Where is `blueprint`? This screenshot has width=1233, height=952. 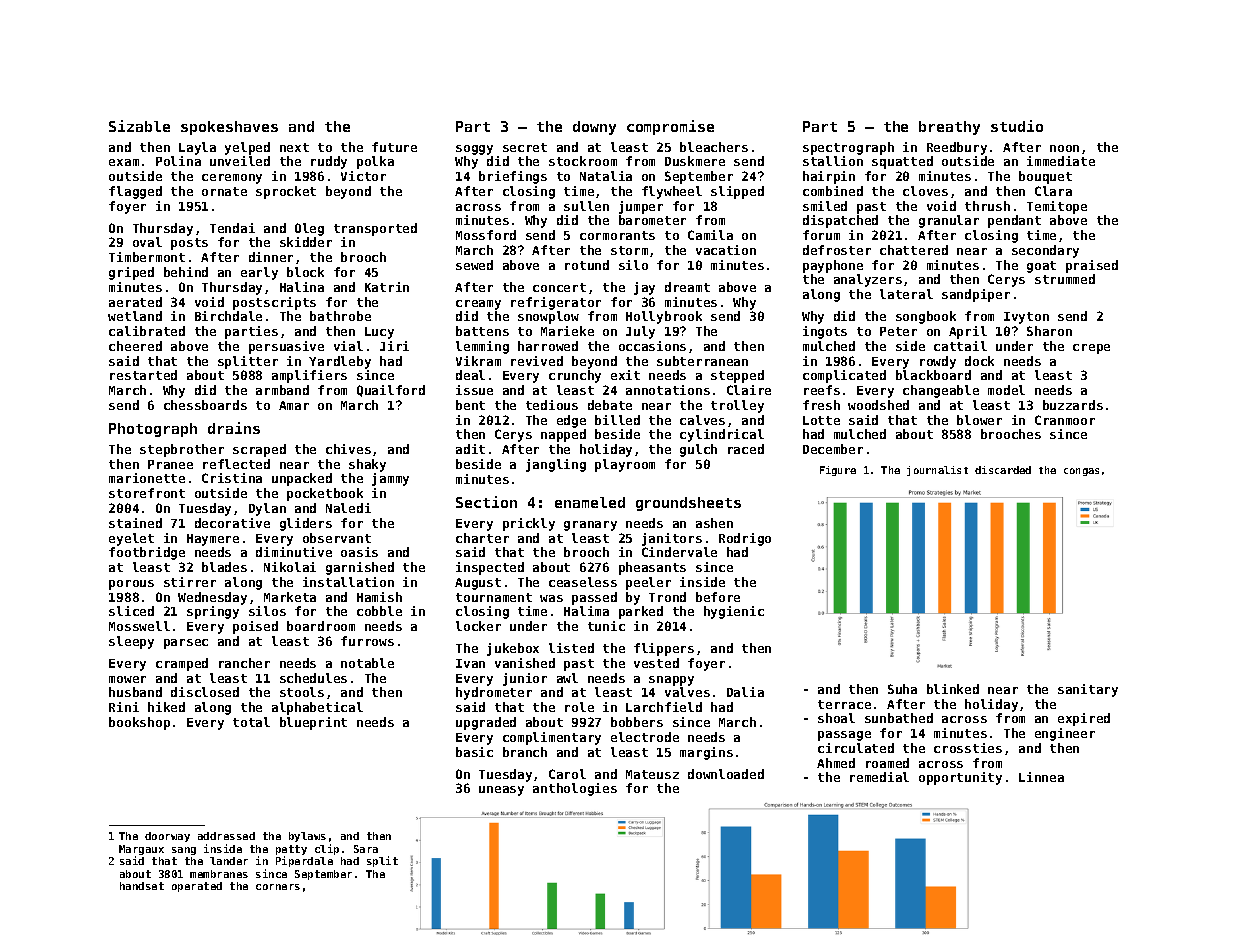
blueprint is located at coordinates (313, 723).
